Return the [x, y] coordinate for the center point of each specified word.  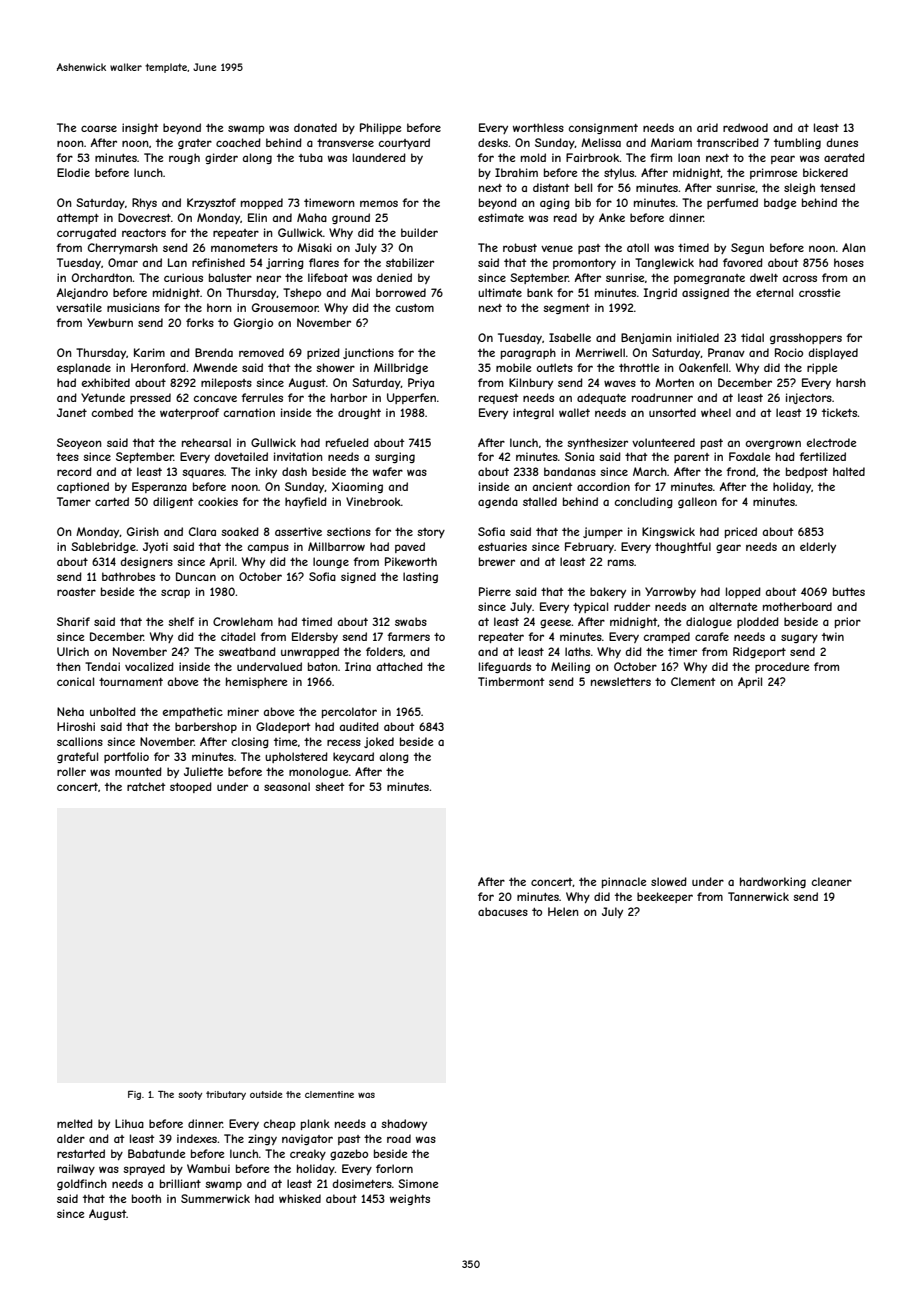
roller [71, 771]
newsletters [621, 681]
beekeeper [665, 897]
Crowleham [243, 621]
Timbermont [511, 681]
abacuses [503, 911]
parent [692, 458]
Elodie [73, 172]
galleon [697, 502]
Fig [134, 1095]
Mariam [671, 142]
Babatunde [156, 1153]
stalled [540, 501]
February [589, 547]
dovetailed [241, 456]
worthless [538, 127]
